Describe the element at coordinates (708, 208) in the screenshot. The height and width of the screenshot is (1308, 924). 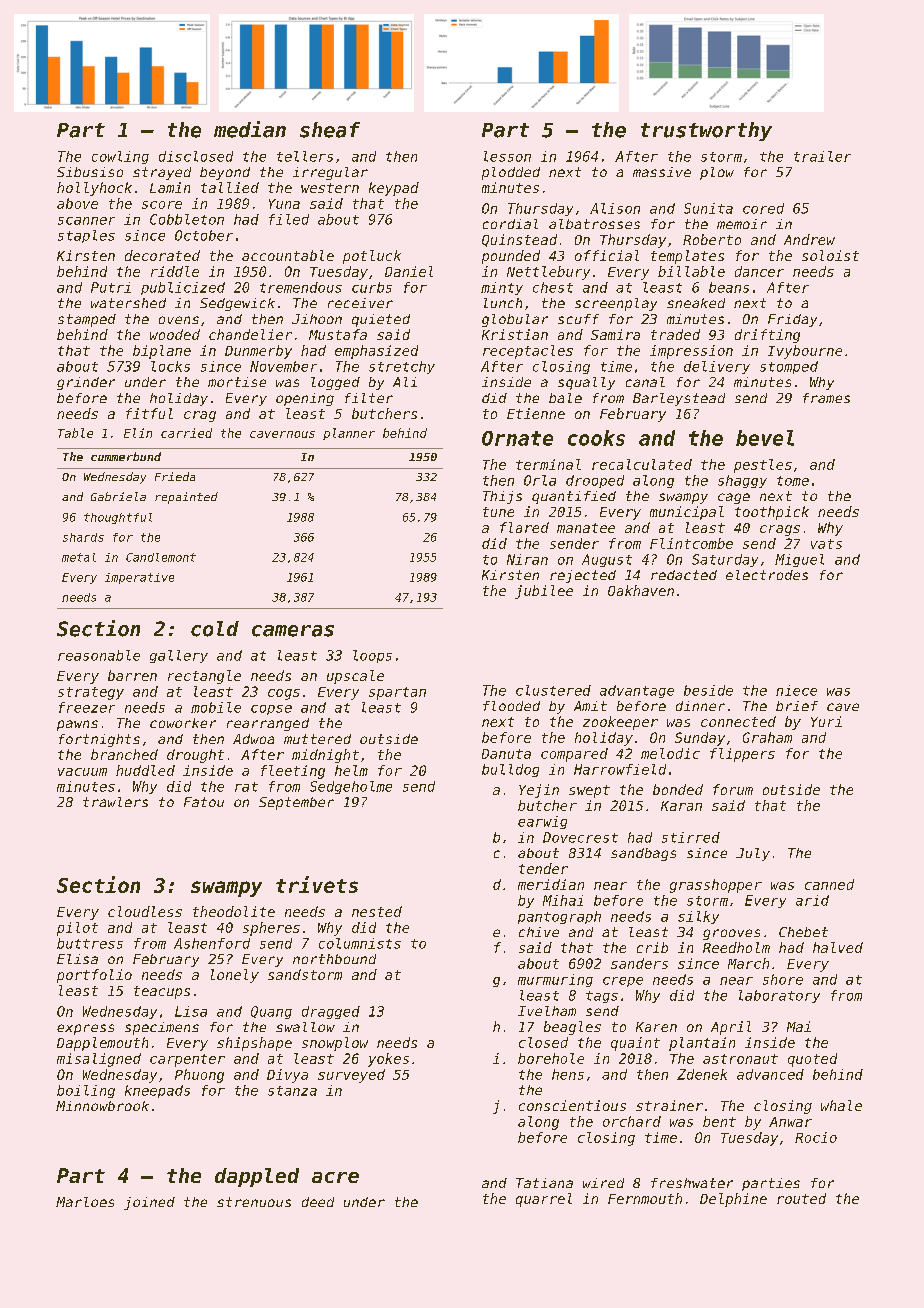
I see `Sunita` at that location.
